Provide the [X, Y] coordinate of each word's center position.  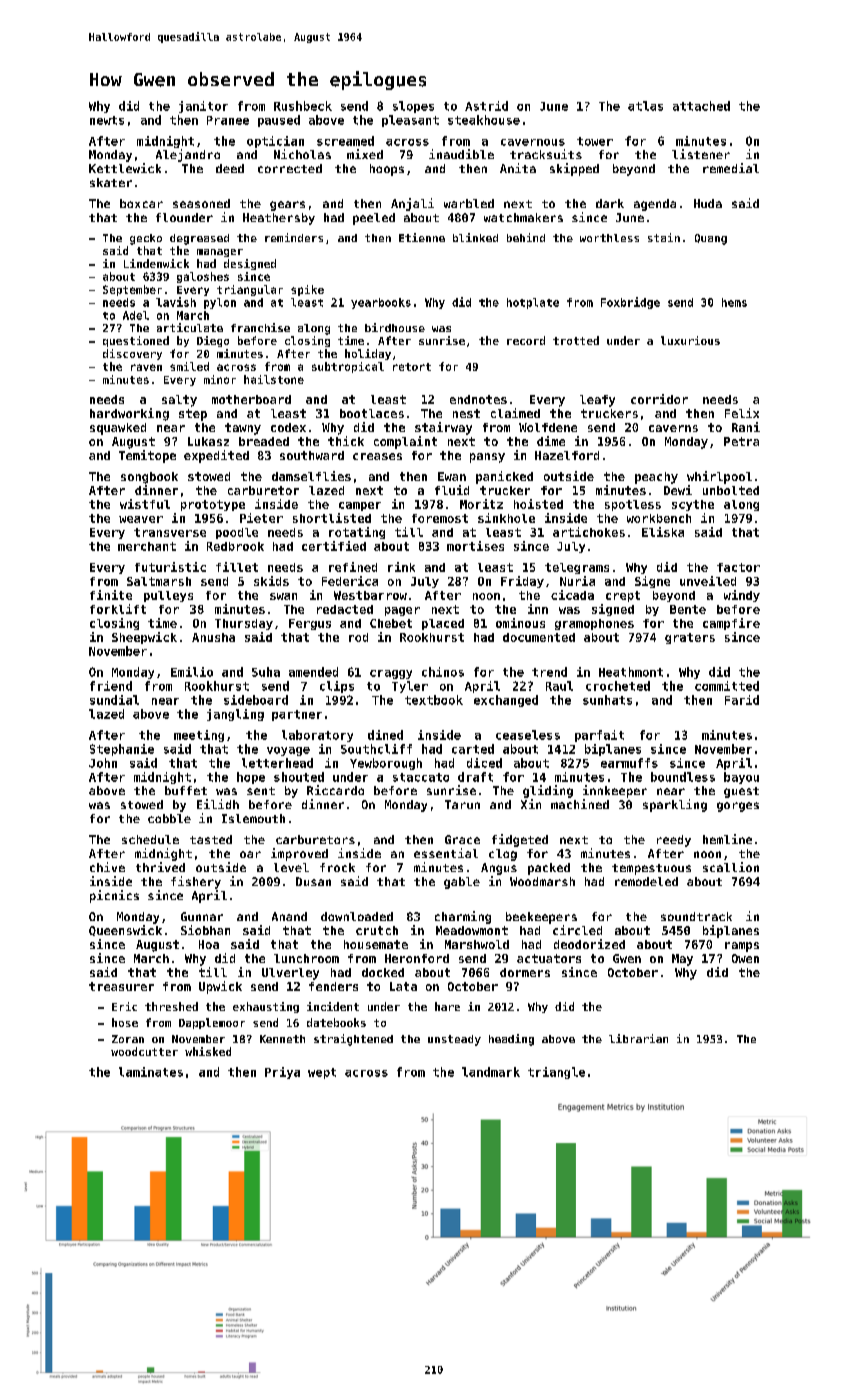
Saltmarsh [159, 581]
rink [401, 567]
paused [279, 121]
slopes [413, 107]
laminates [151, 1072]
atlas [645, 106]
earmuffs [629, 763]
